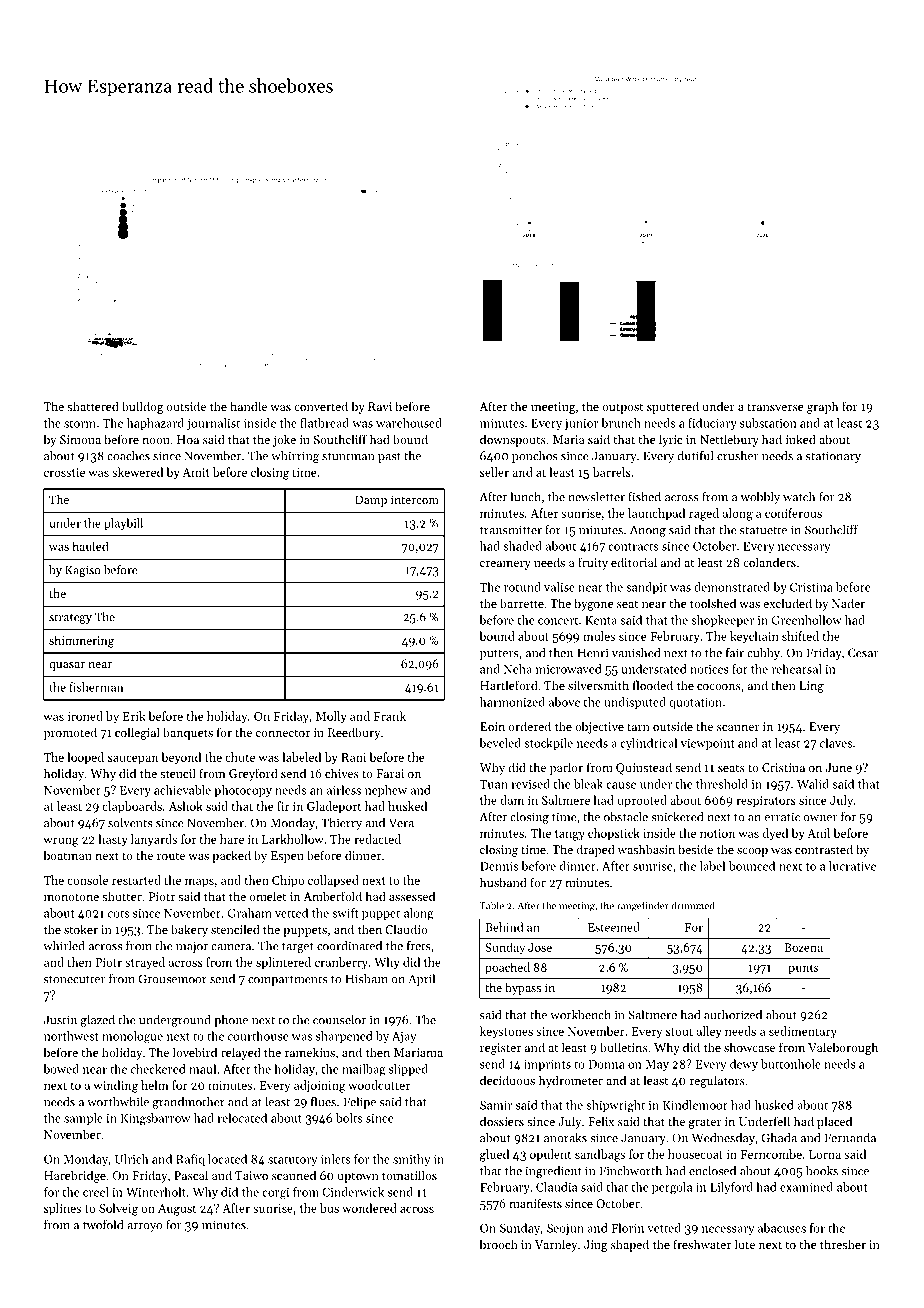  What do you see at coordinates (93, 406) in the screenshot?
I see `shattered` at bounding box center [93, 406].
